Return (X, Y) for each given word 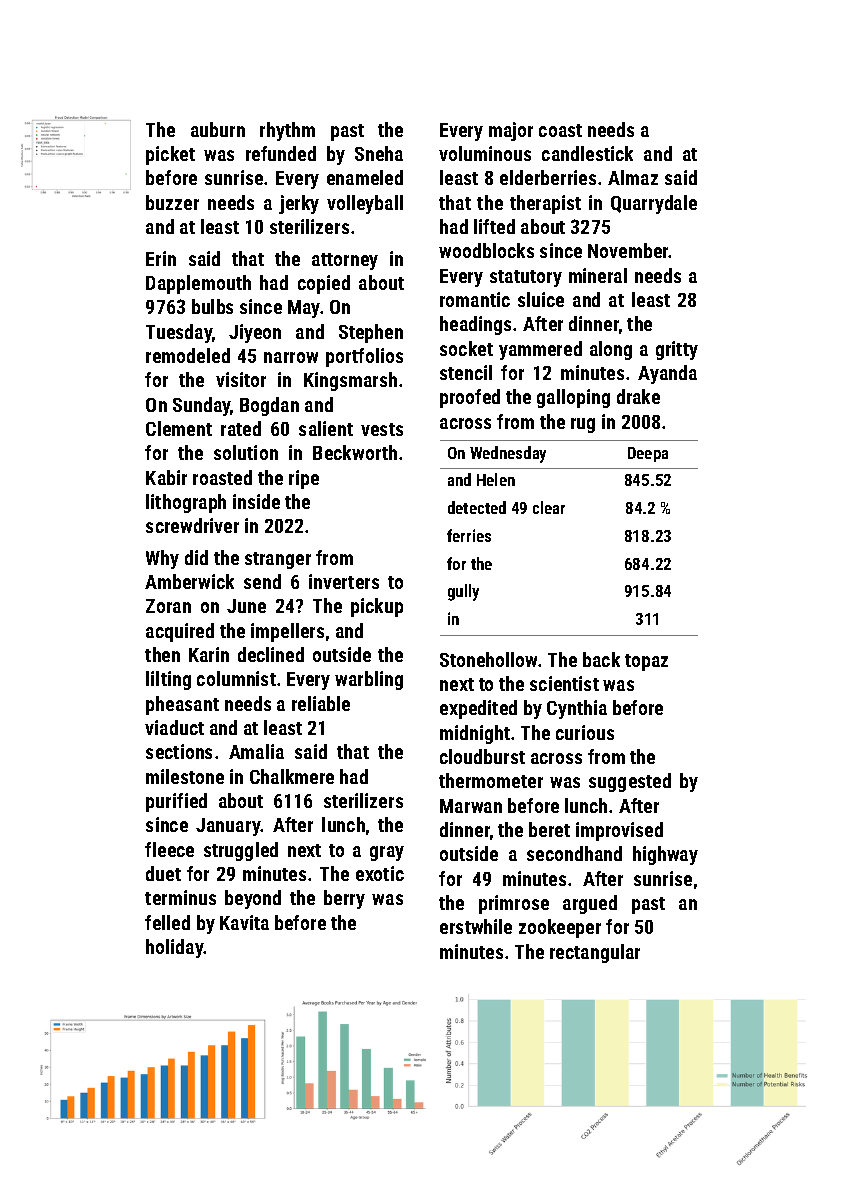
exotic (380, 873)
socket (466, 348)
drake (638, 396)
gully (463, 592)
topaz (646, 662)
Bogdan (269, 406)
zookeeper (560, 928)
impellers (287, 632)
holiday (175, 948)
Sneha (379, 153)
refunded (281, 153)
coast (560, 130)
